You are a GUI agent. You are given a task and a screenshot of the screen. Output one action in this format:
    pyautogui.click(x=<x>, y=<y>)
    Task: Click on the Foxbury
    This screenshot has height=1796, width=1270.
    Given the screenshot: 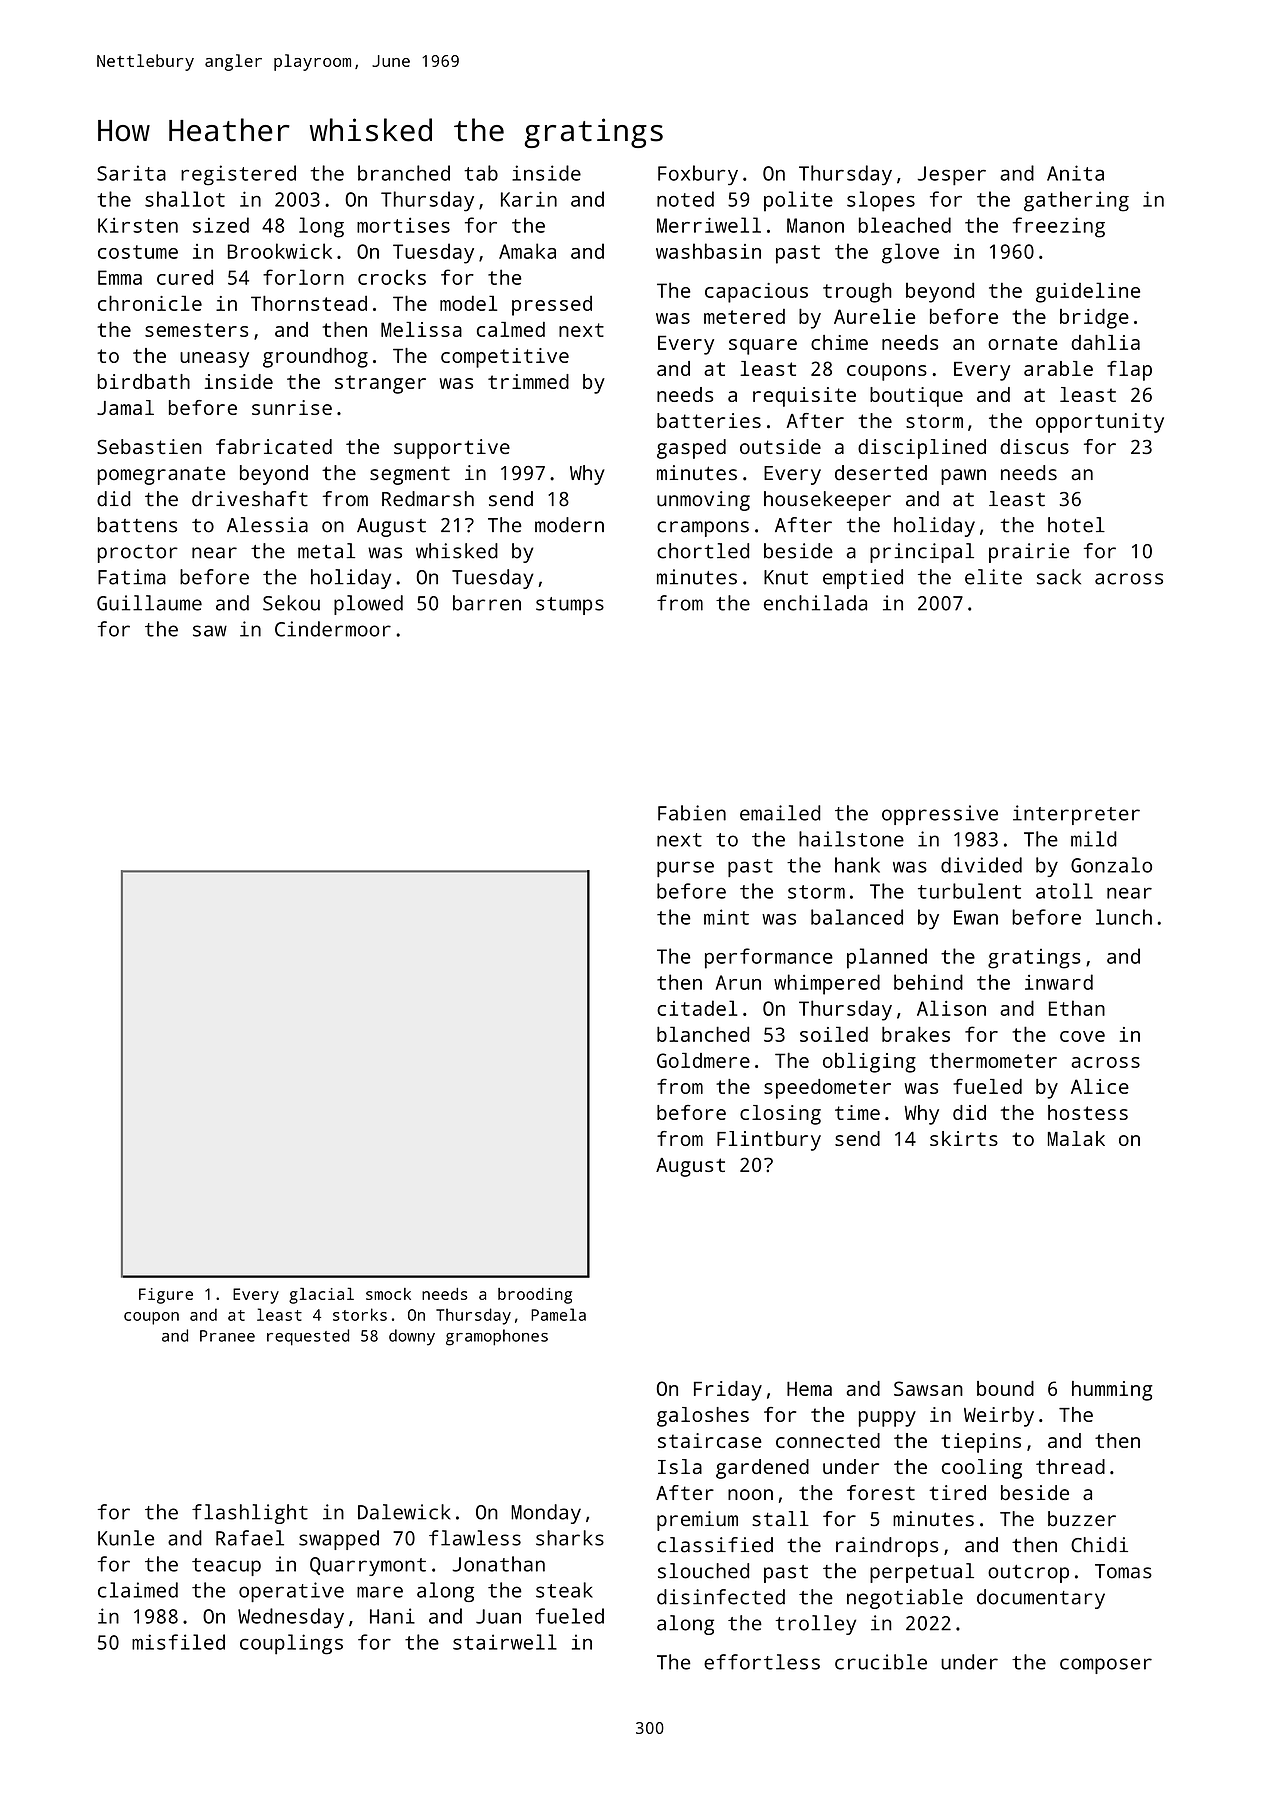 What is the action you would take?
    pyautogui.click(x=698, y=175)
